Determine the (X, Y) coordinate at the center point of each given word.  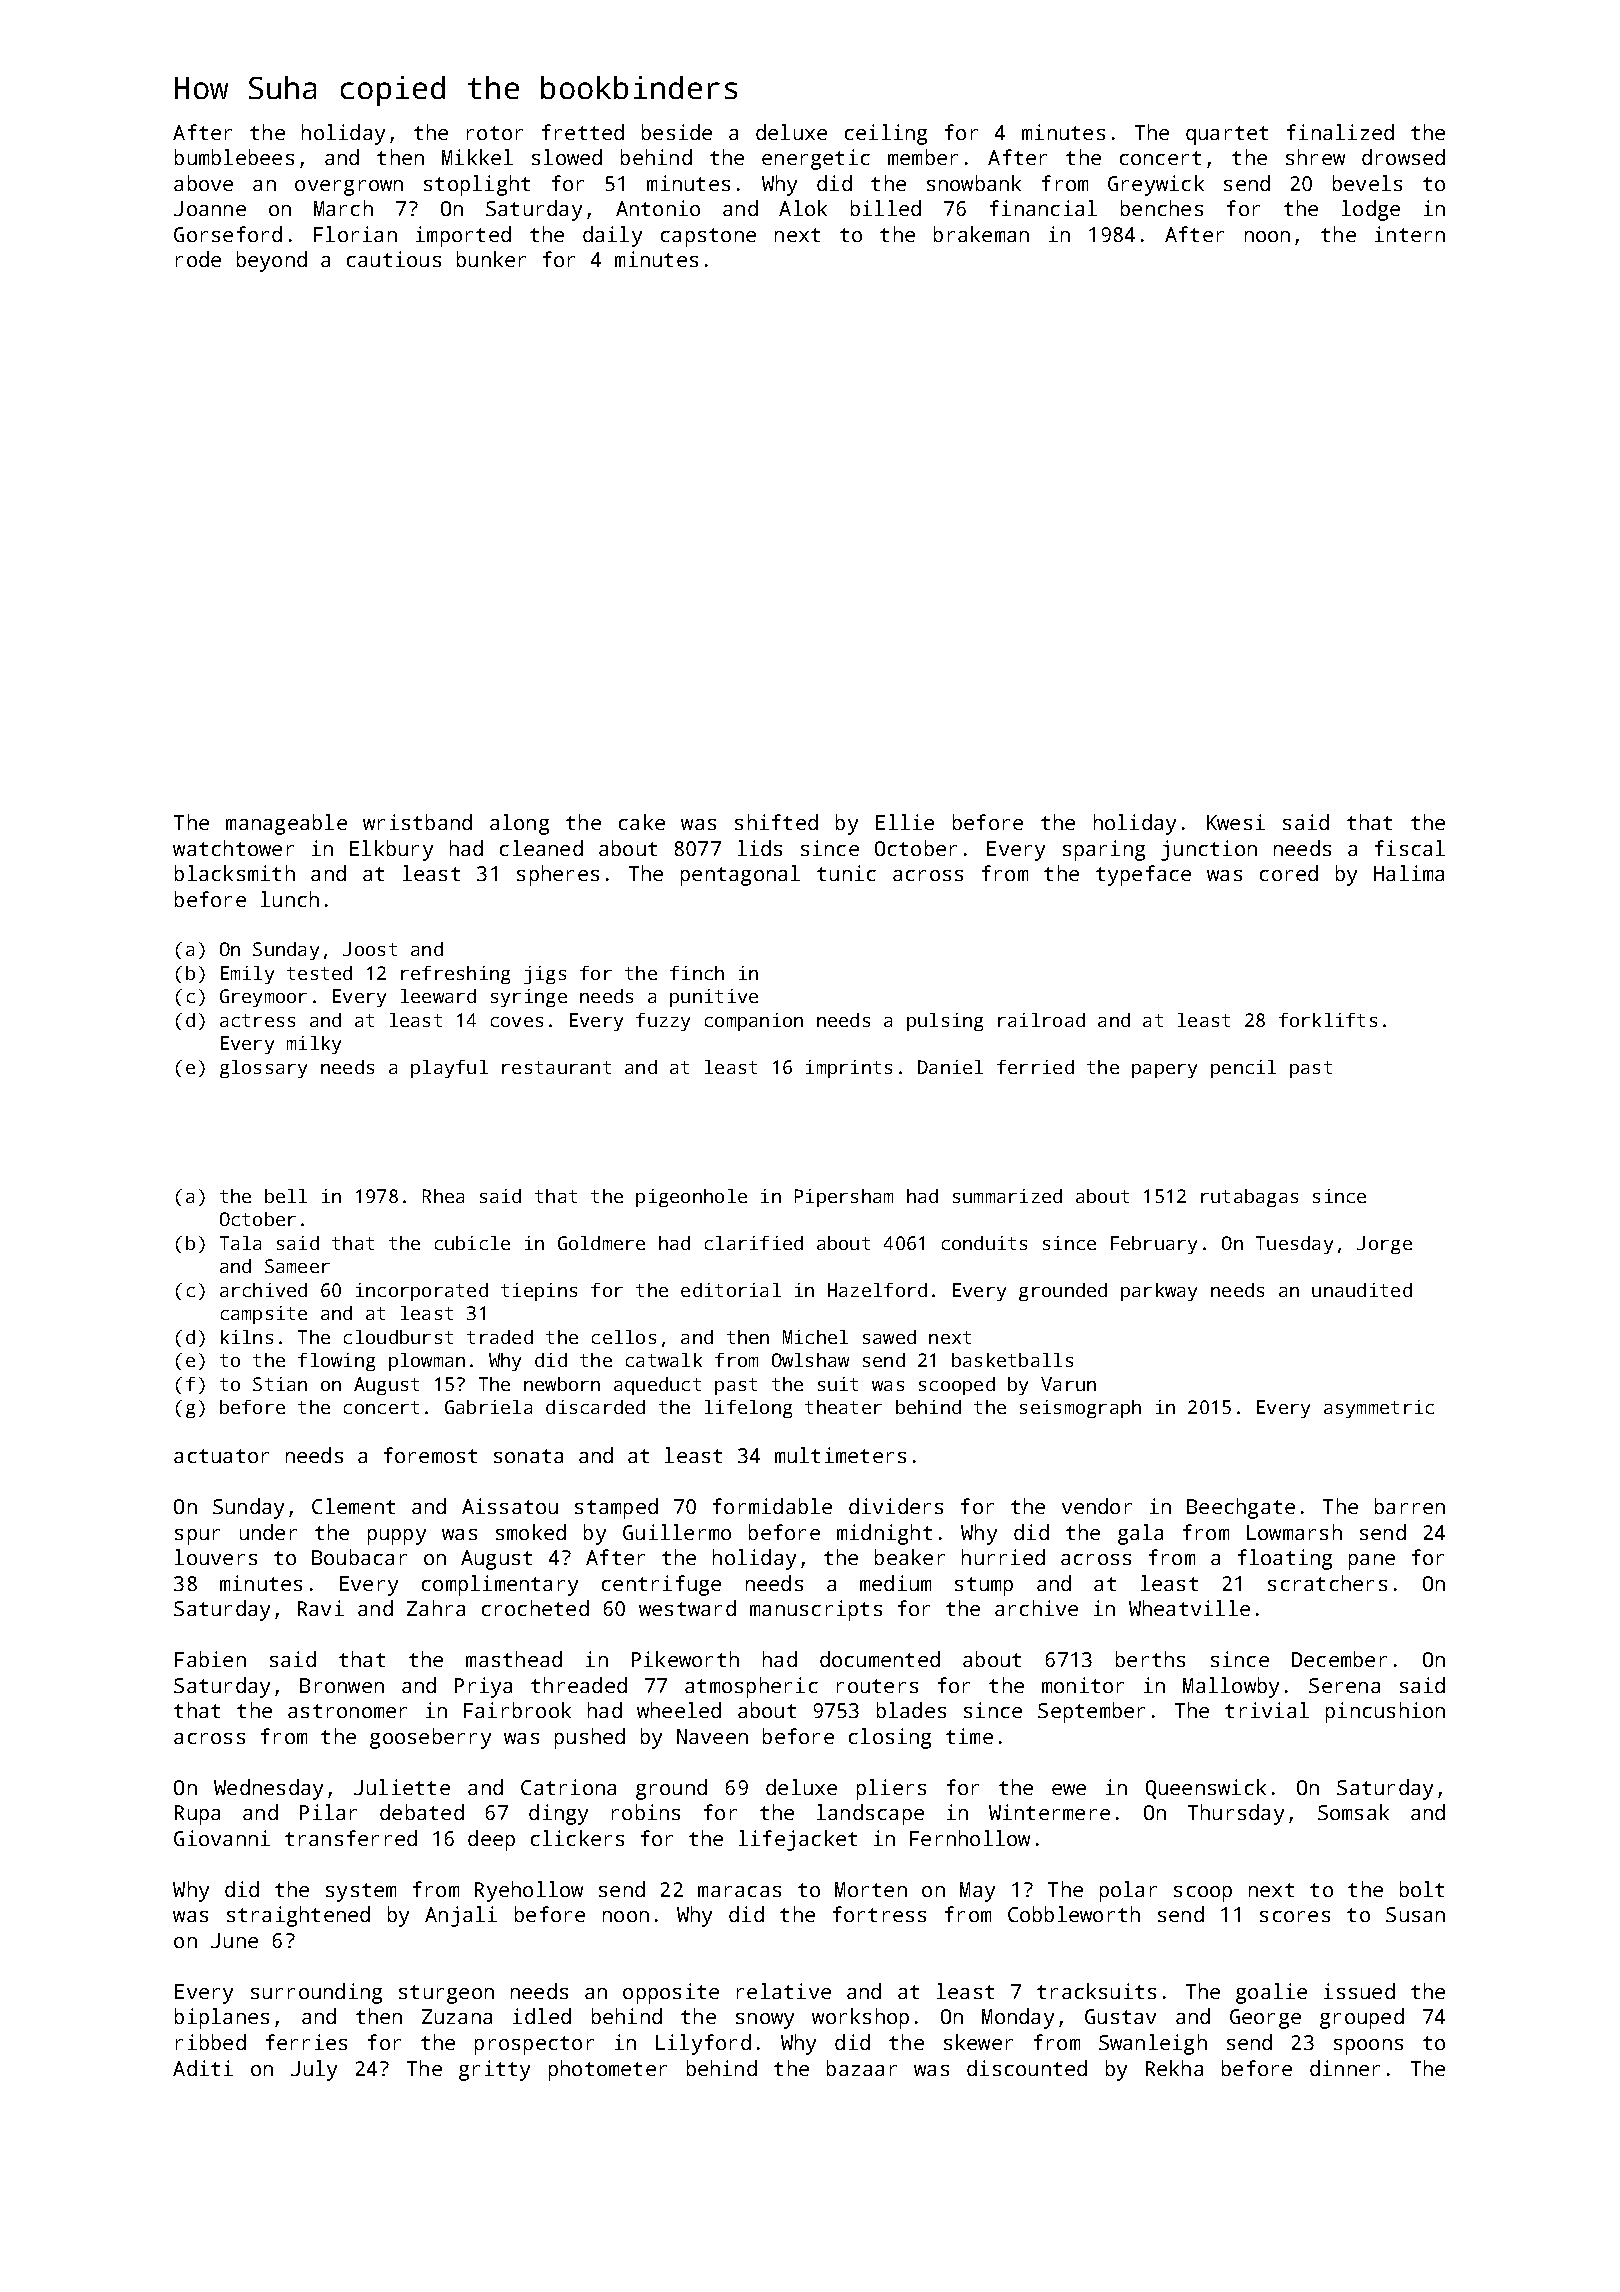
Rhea (443, 1196)
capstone (708, 237)
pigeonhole (691, 1198)
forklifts (1328, 1020)
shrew (1315, 157)
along (519, 824)
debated (422, 1812)
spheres (558, 875)
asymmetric (1379, 1409)
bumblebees (234, 157)
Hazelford (877, 1290)
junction (1209, 850)
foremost (430, 1455)
